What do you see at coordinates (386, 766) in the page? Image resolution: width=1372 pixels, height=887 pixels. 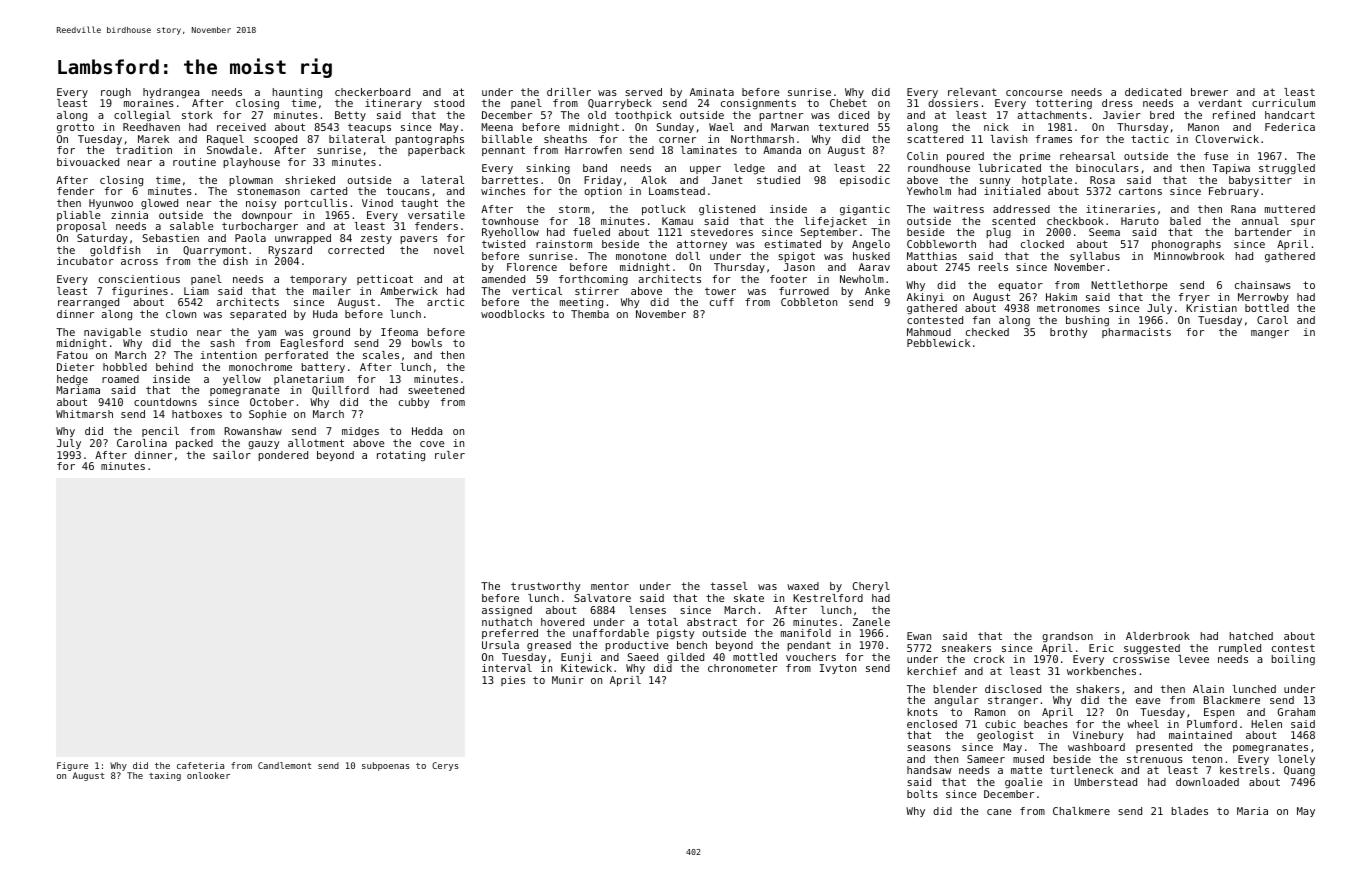 I see `subpoenas` at bounding box center [386, 766].
